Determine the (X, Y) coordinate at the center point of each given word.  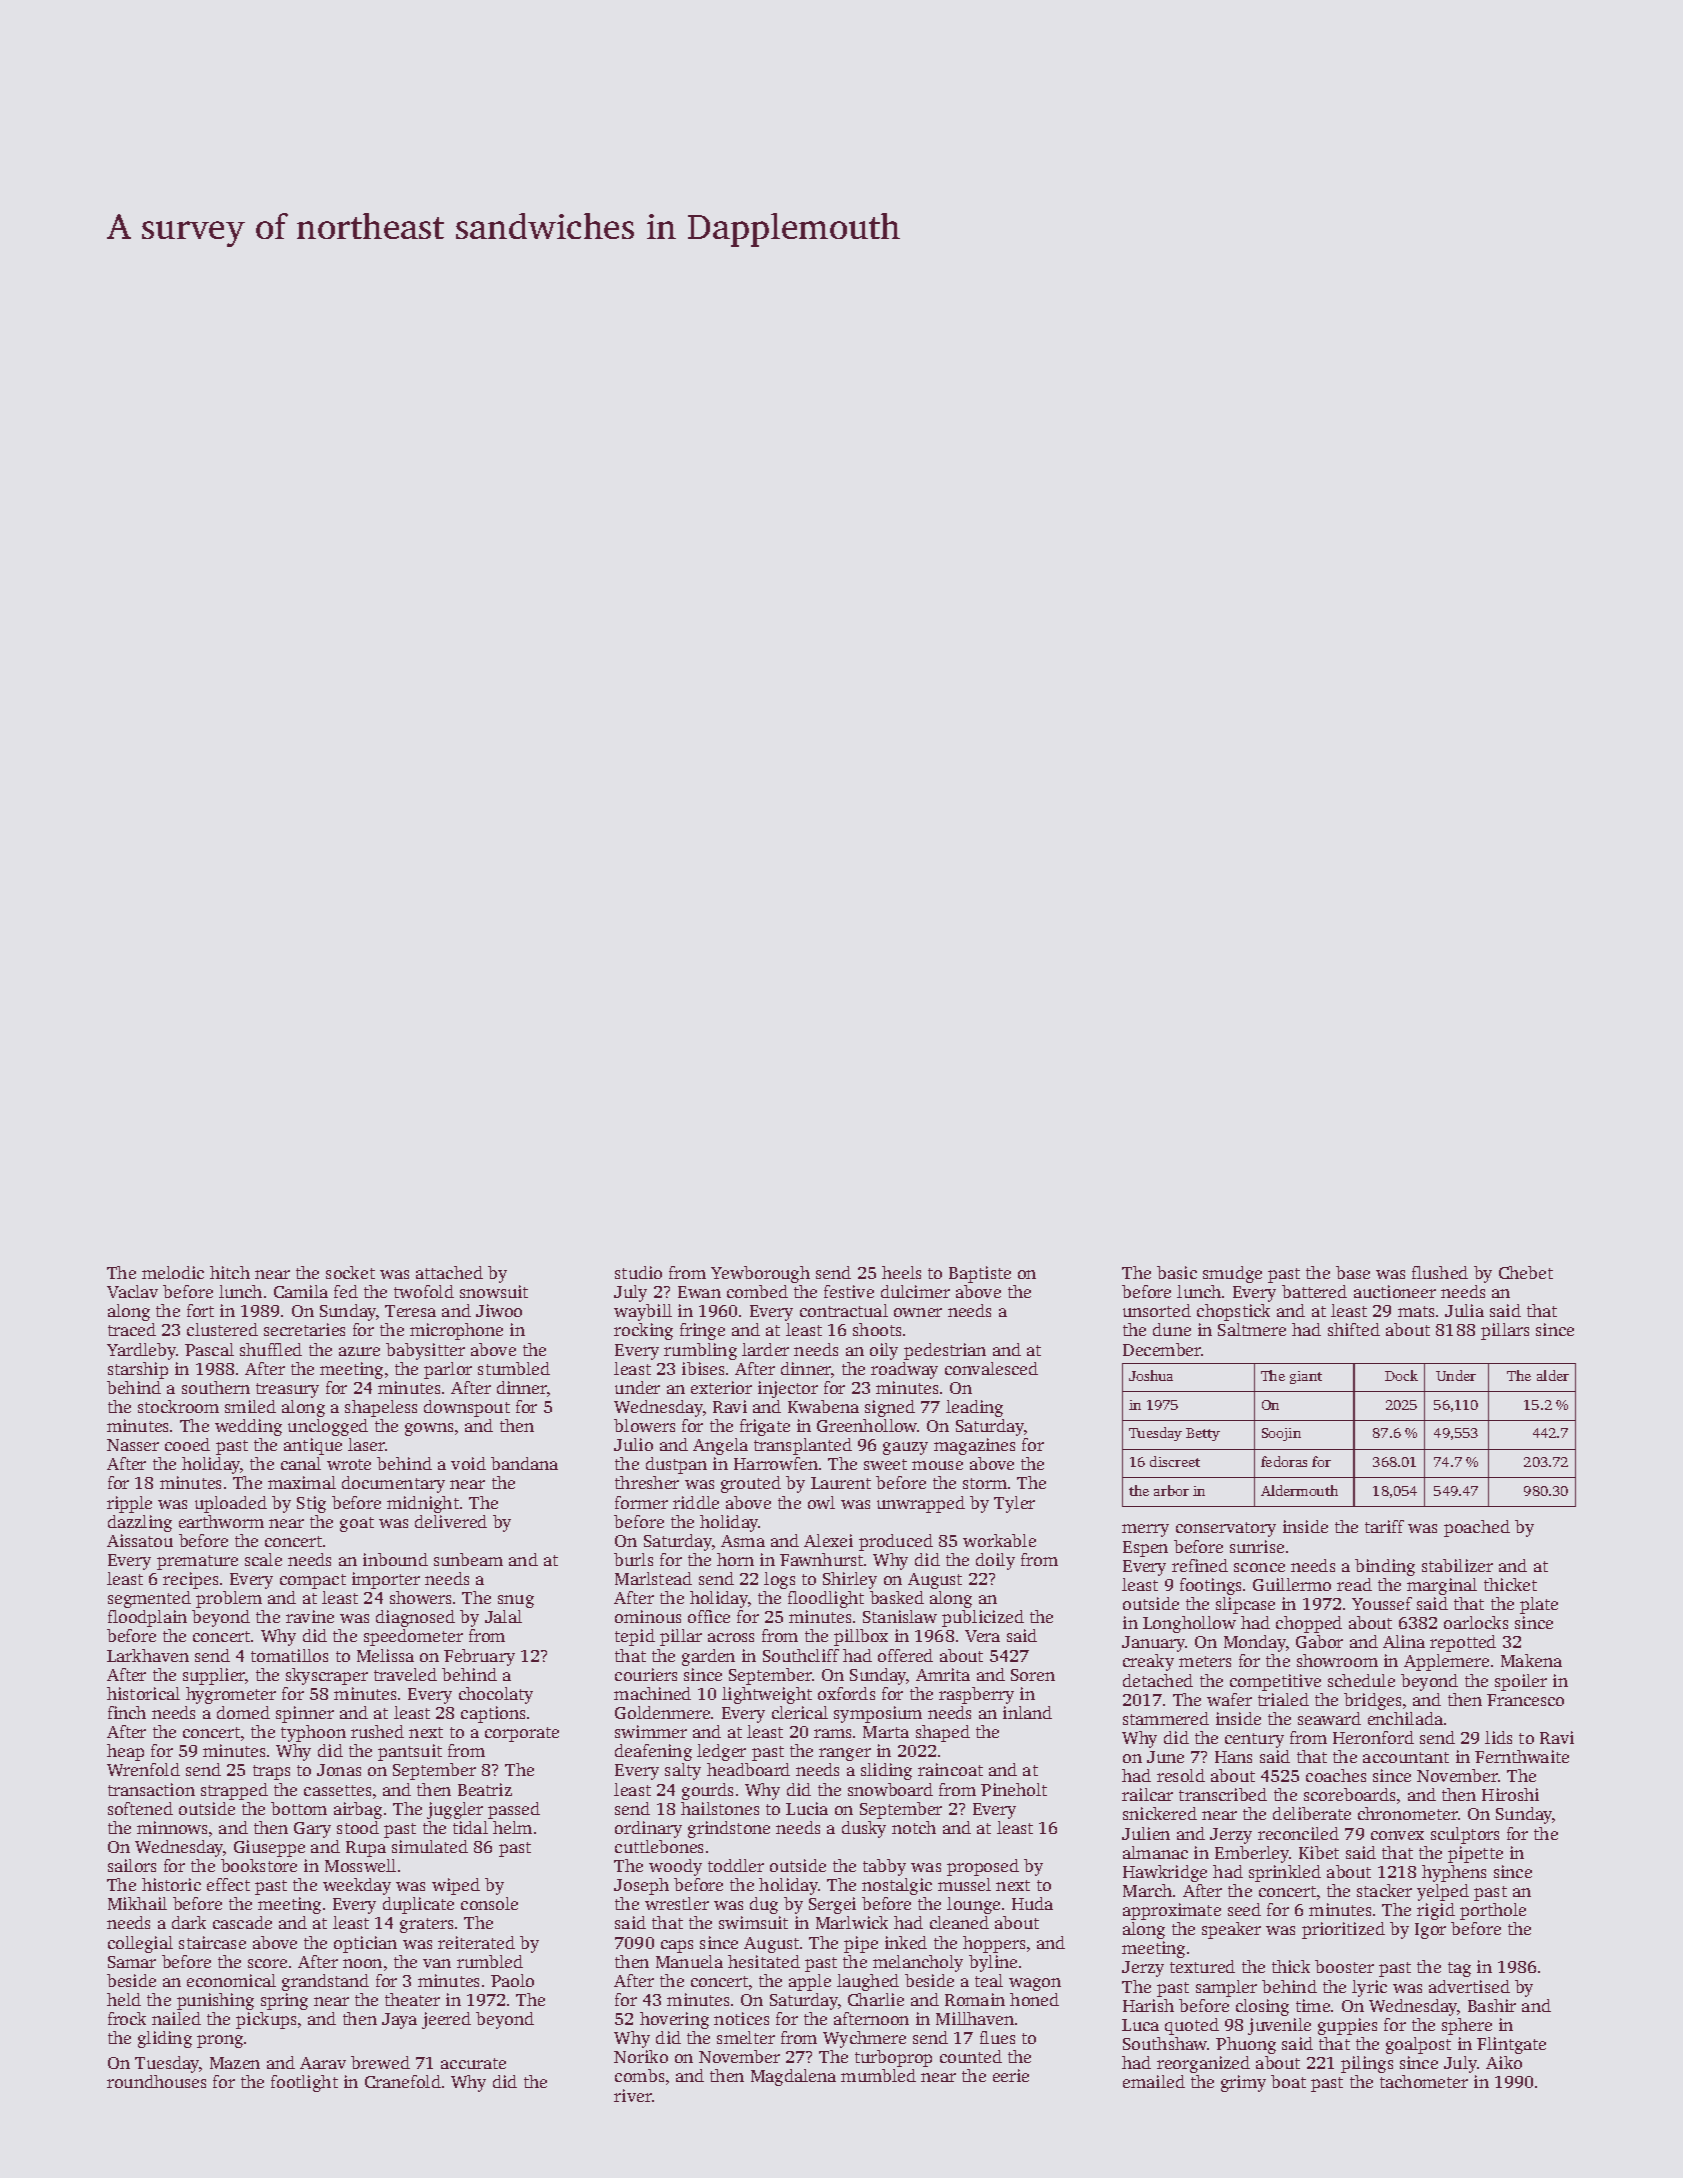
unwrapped (921, 1504)
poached (1477, 1528)
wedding (248, 1427)
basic (1177, 1272)
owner (918, 1312)
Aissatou (140, 1540)
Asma (743, 1541)
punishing (215, 2001)
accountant (1406, 1757)
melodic (173, 1272)
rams (832, 1733)
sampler (1226, 1988)
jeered (446, 2020)
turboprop (893, 2058)
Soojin (1281, 1434)
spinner (305, 1714)
